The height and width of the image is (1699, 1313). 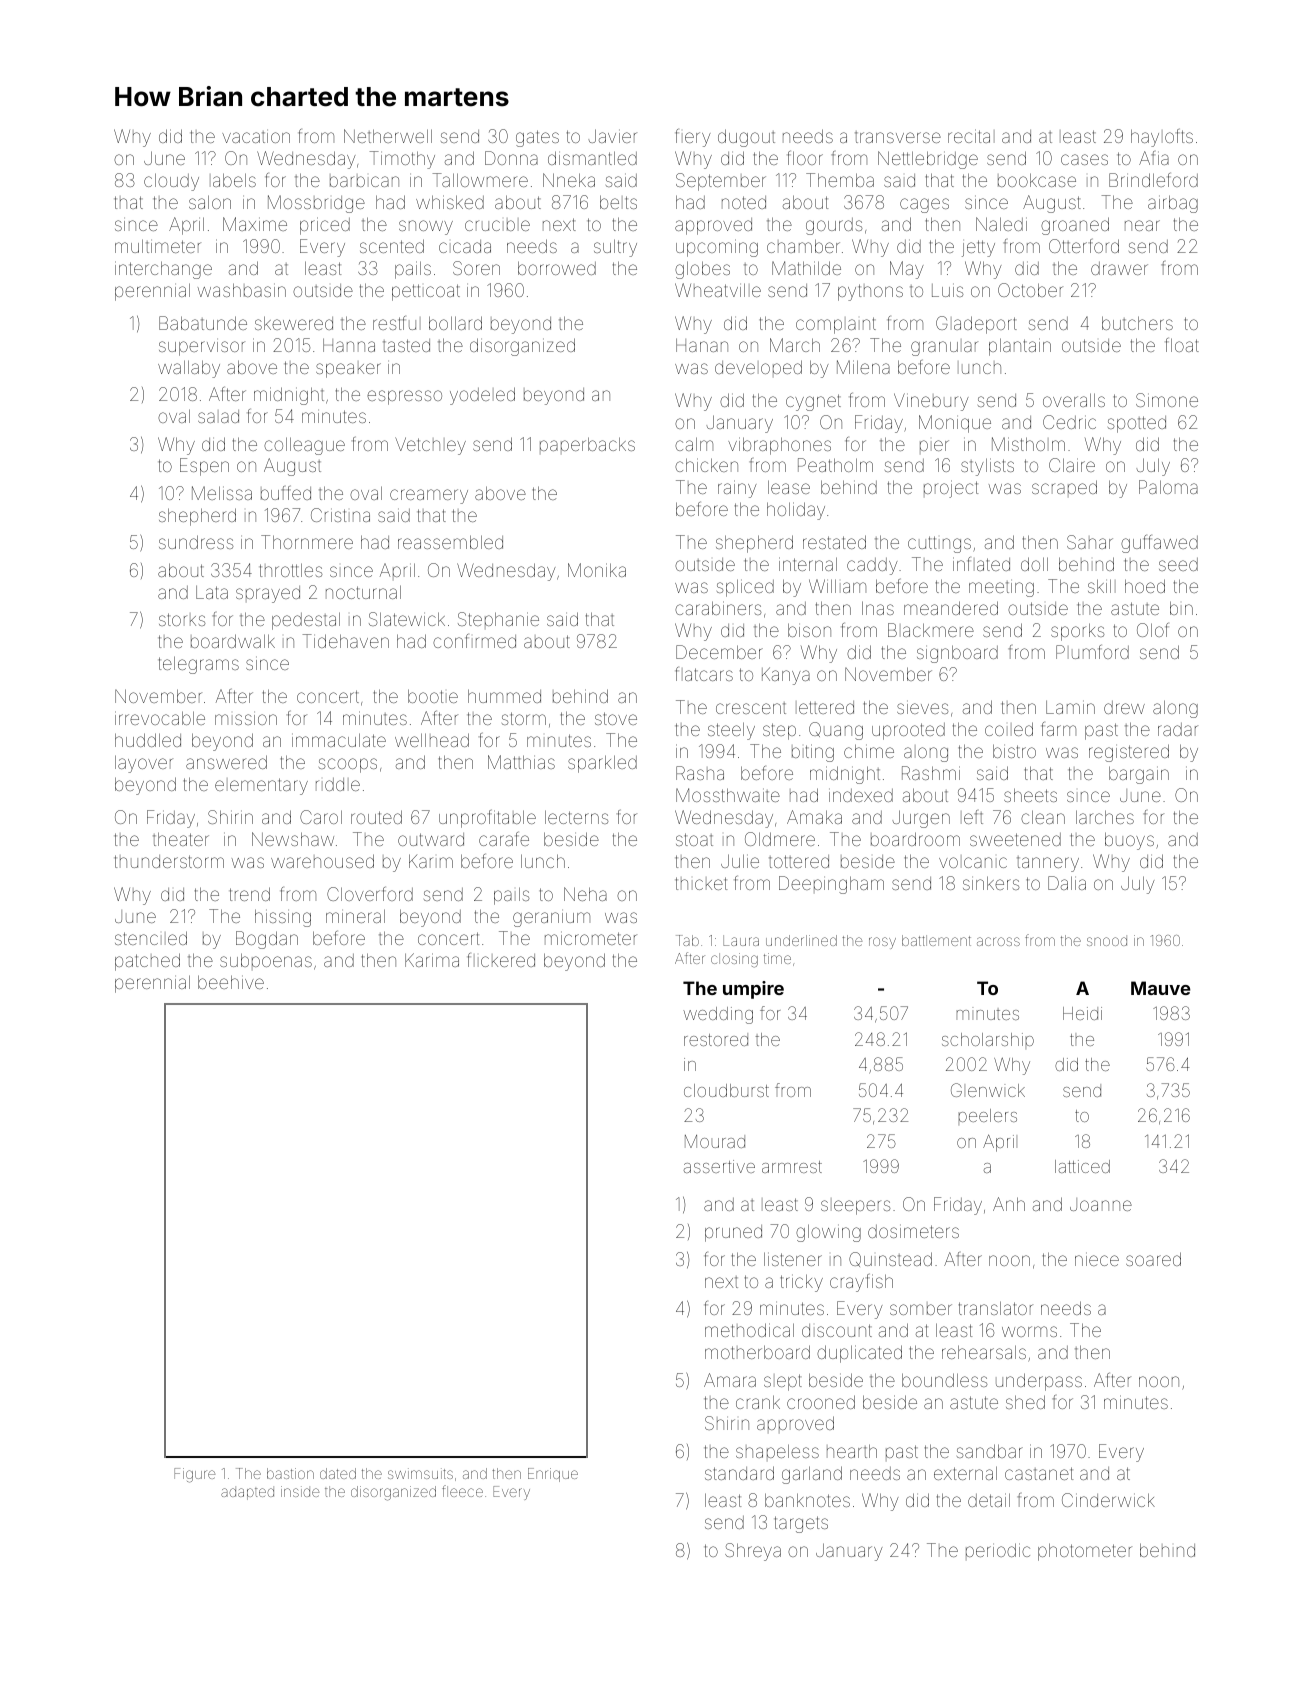 I want to click on soared, so click(x=1153, y=1259).
